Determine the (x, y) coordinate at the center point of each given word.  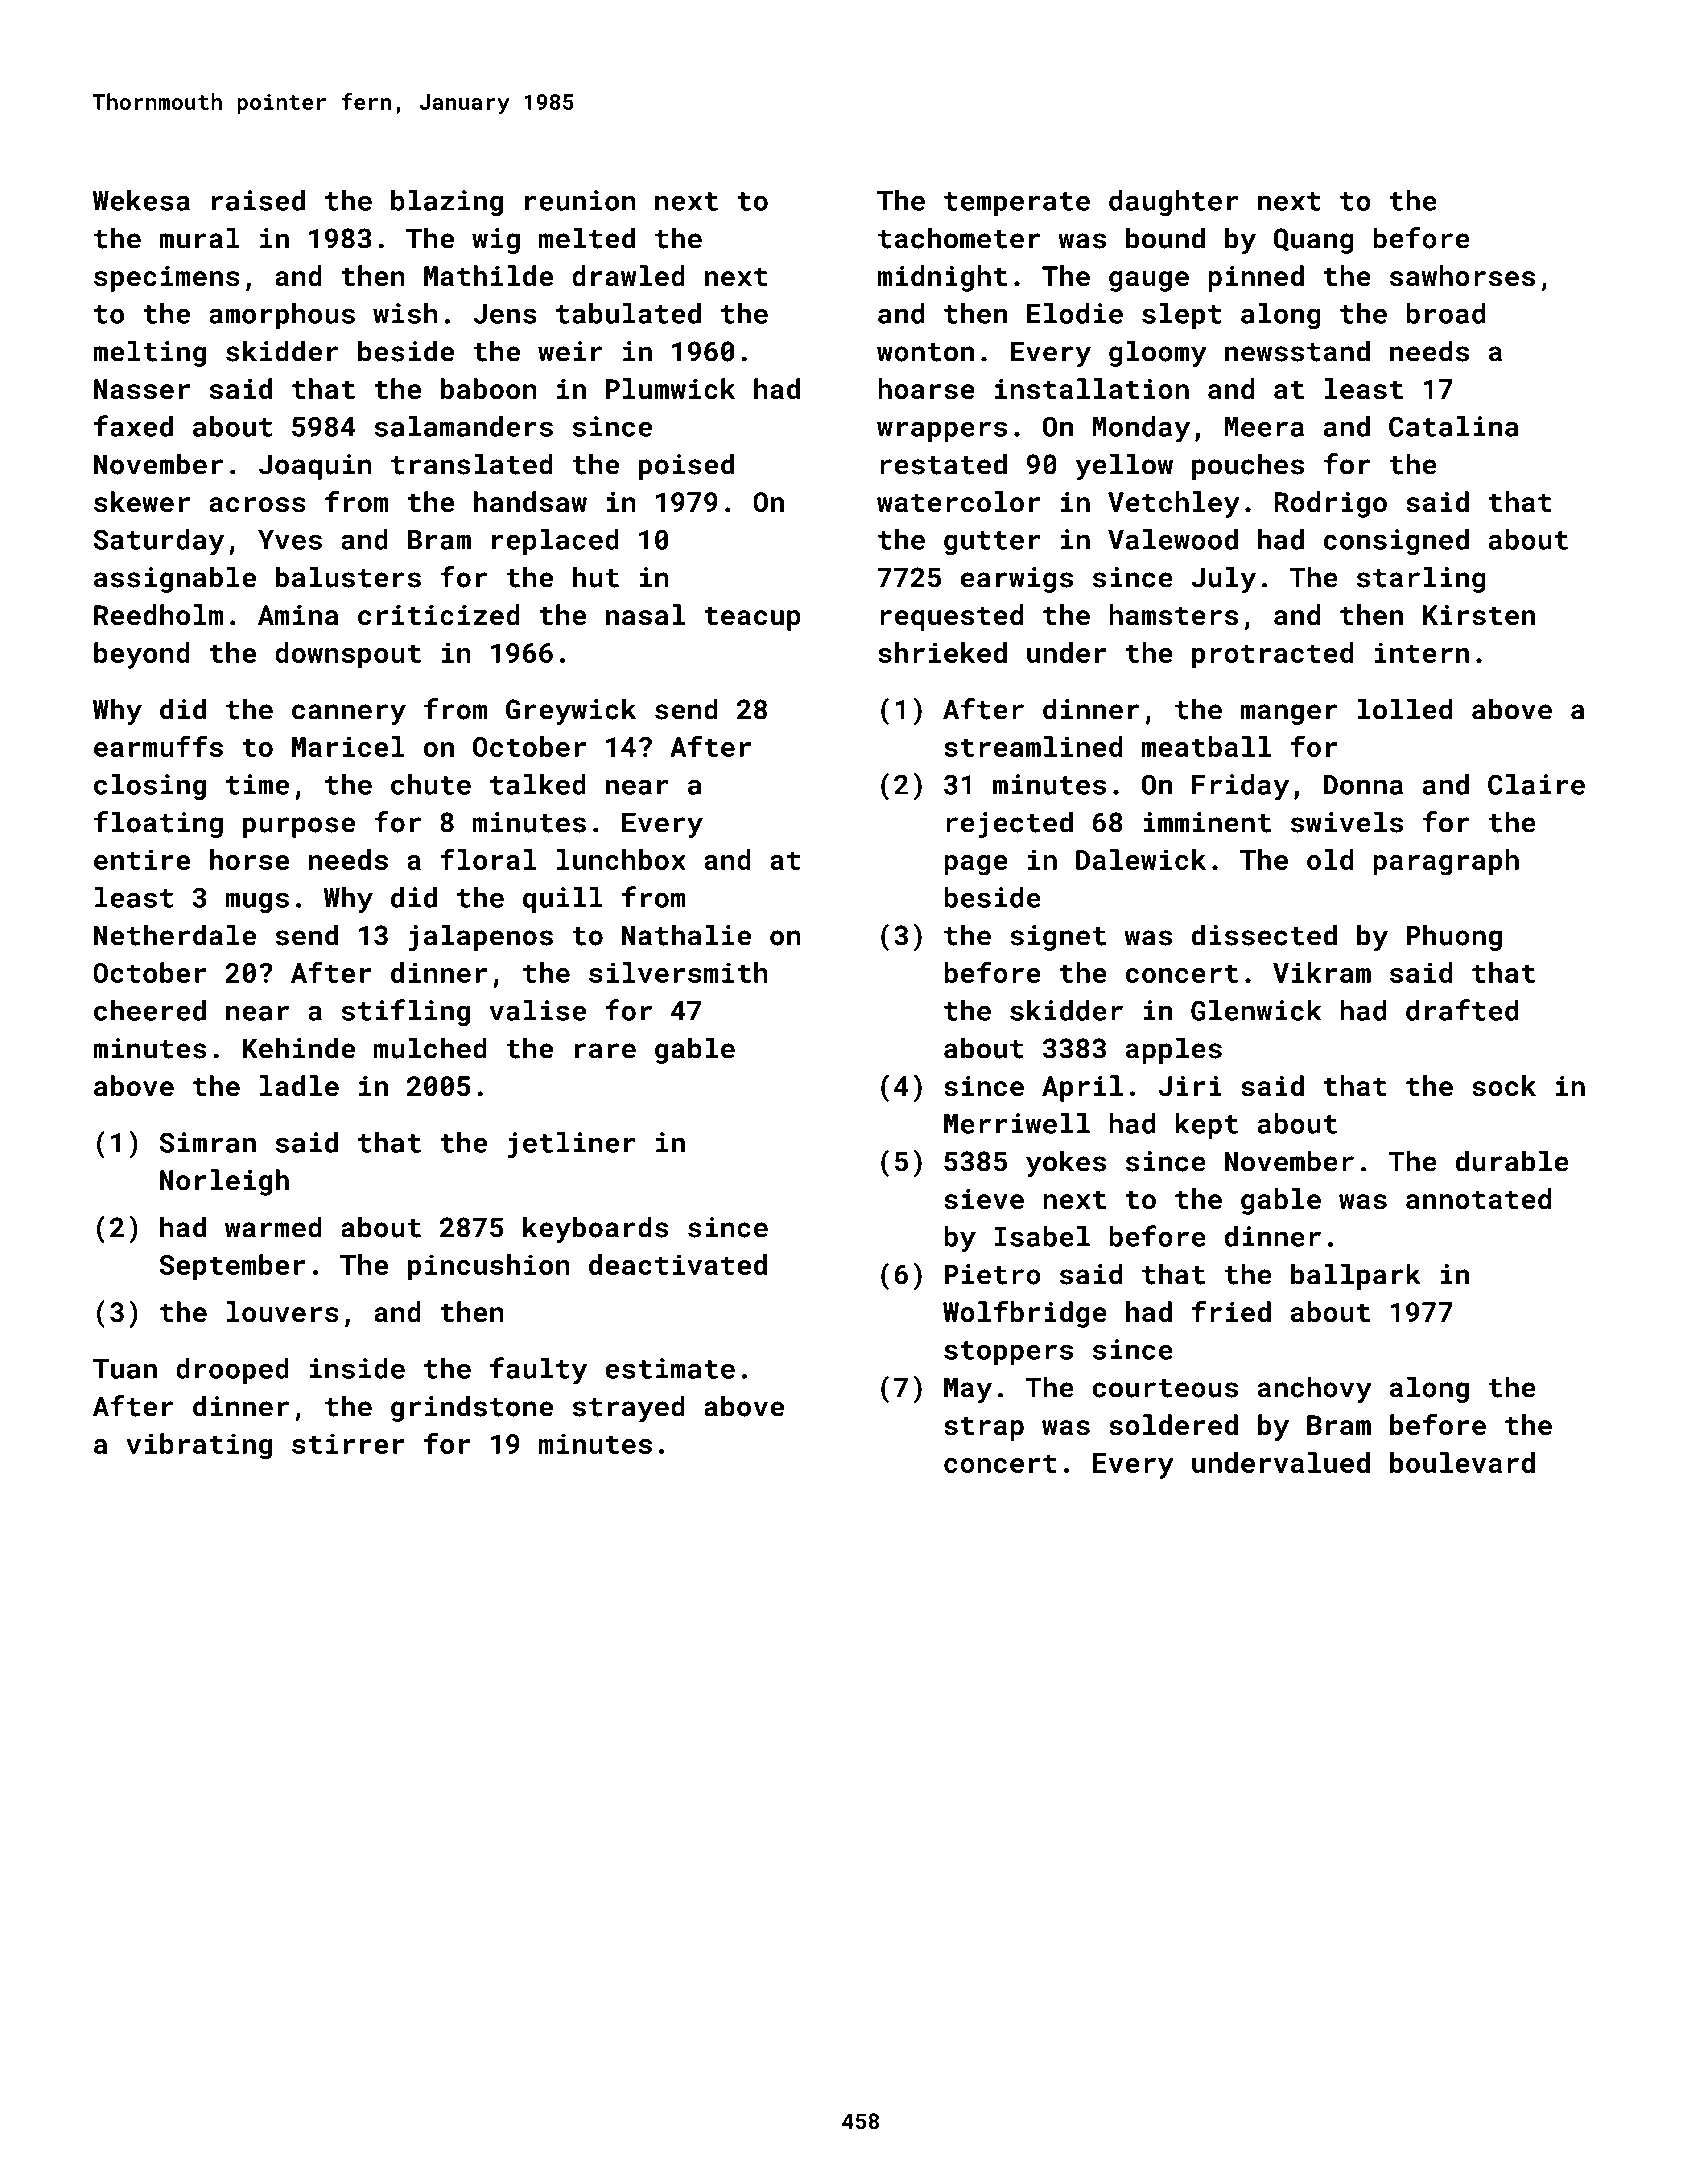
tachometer (959, 238)
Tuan (125, 1369)
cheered (150, 1010)
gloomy (1158, 353)
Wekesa (141, 200)
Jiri (1190, 1086)
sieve (984, 1199)
